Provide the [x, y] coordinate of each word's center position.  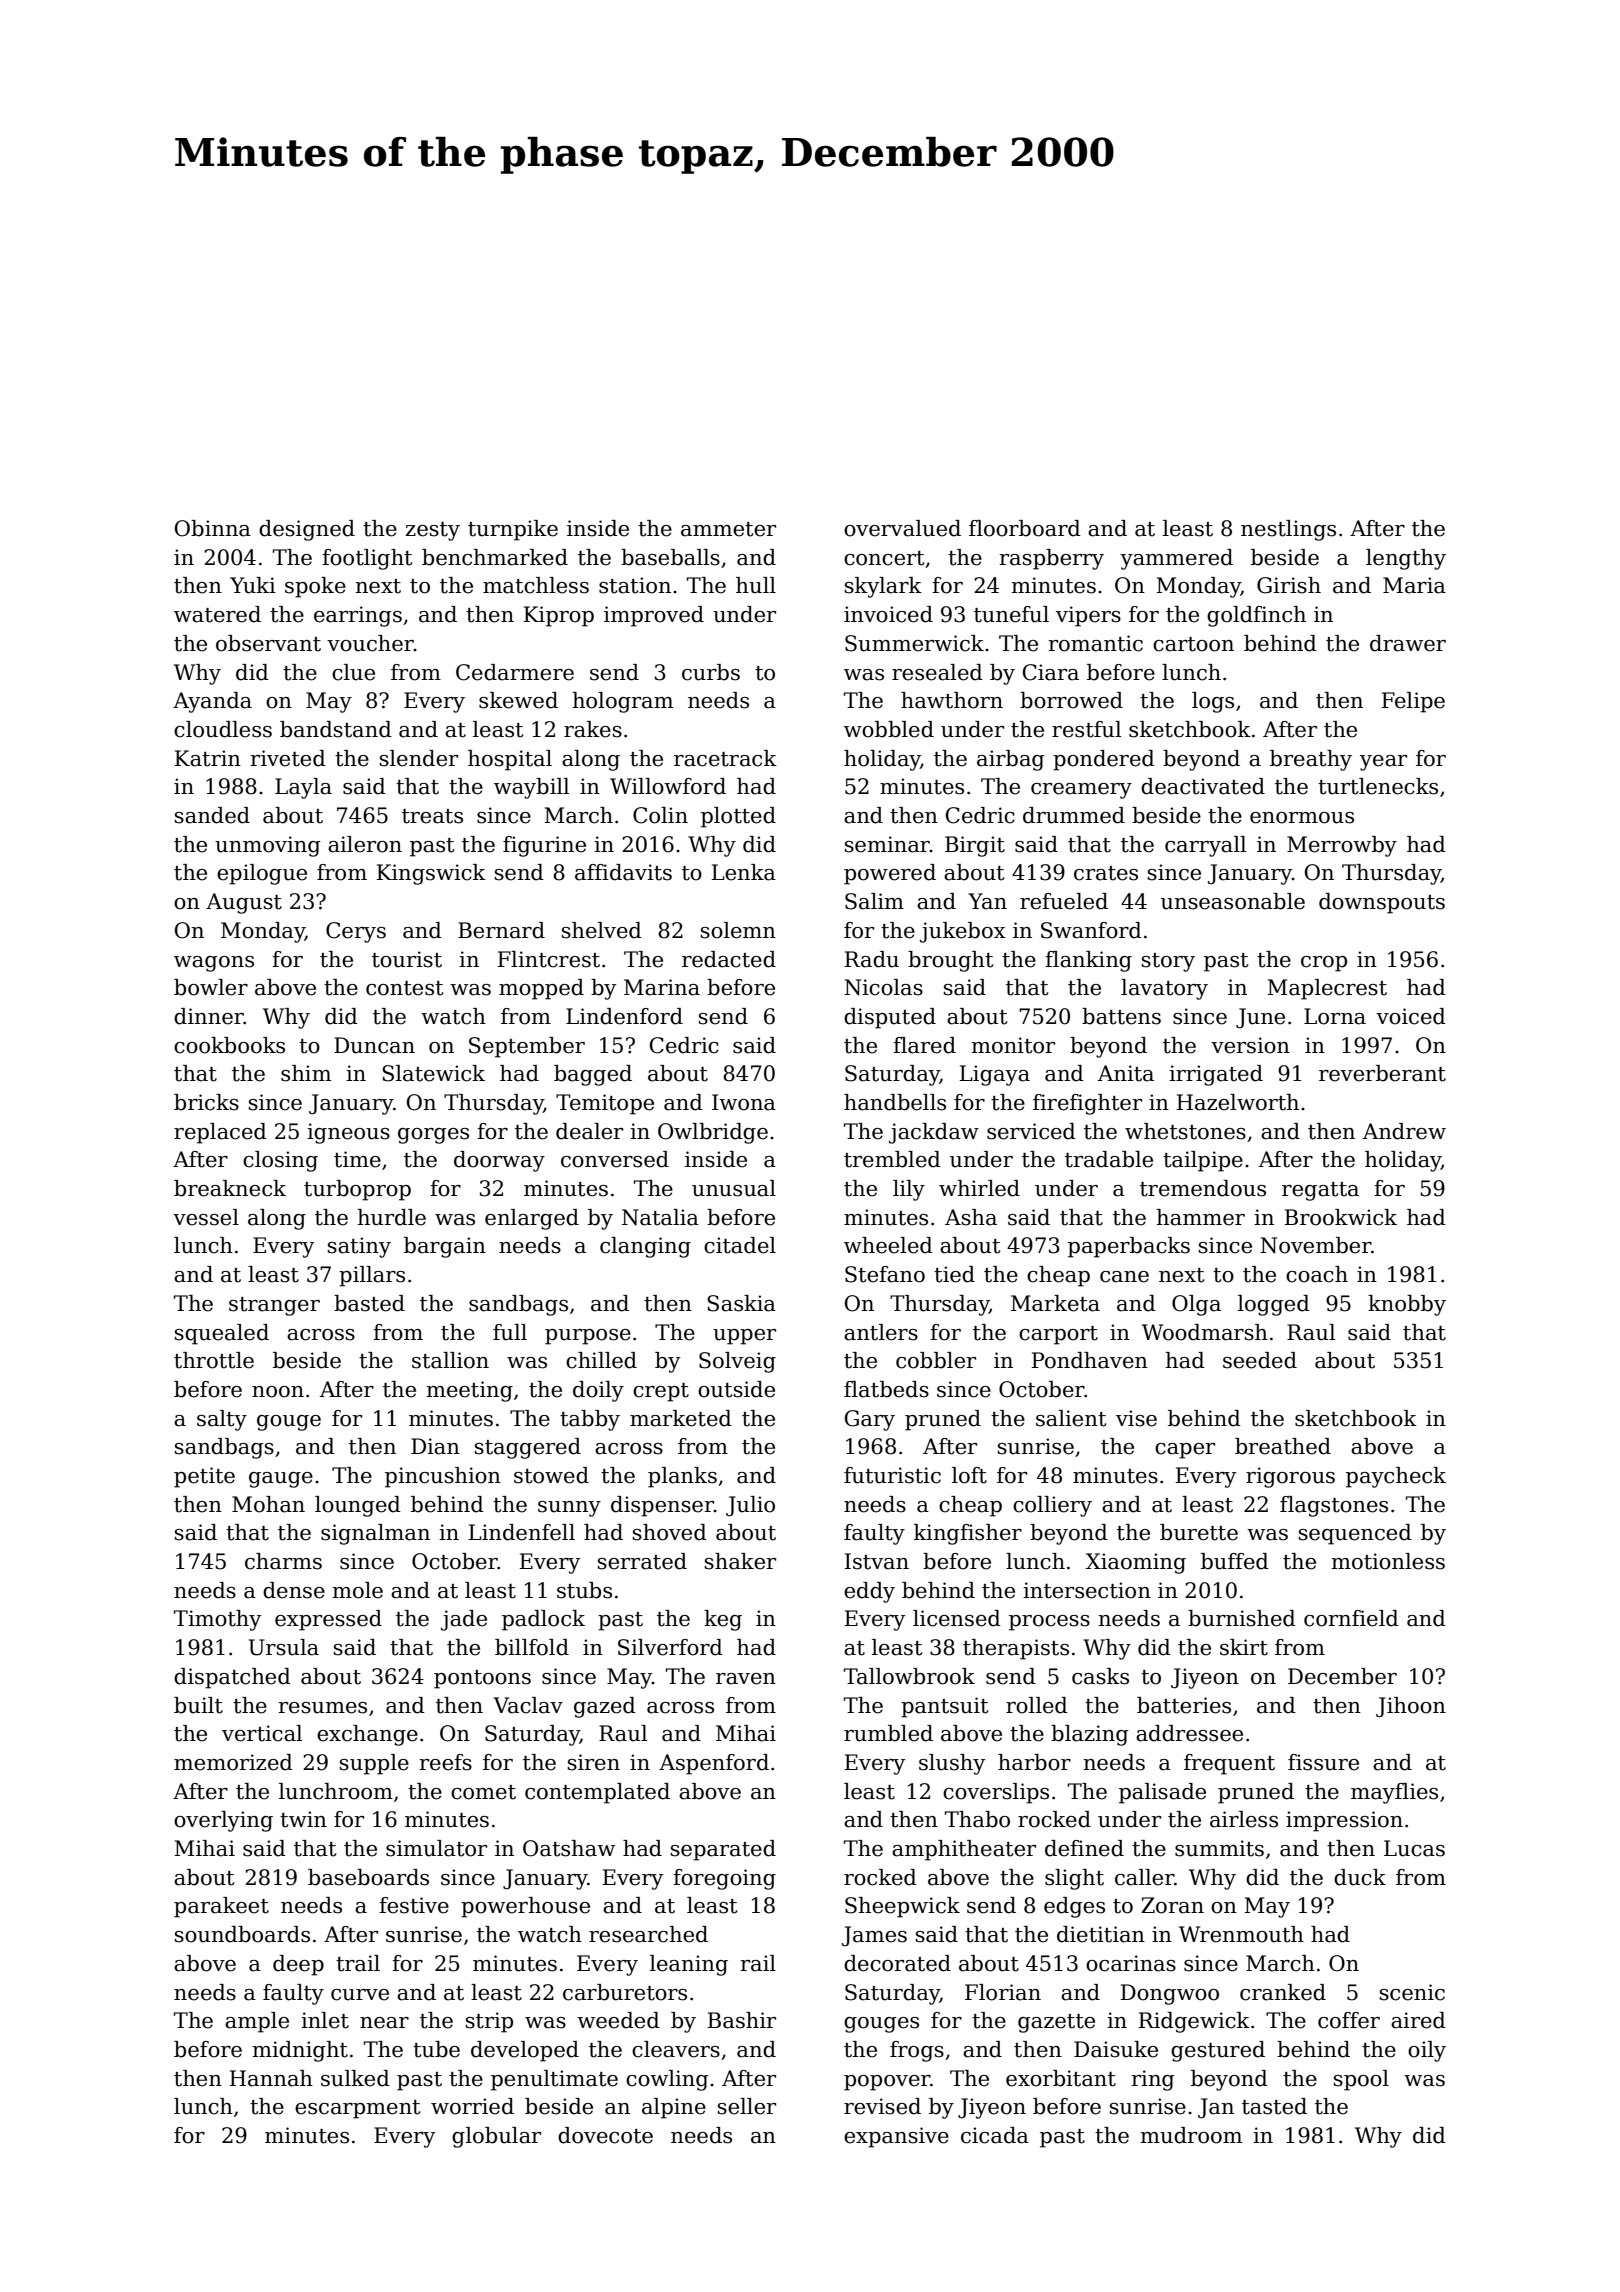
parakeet [221, 1907]
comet [483, 1792]
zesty [432, 531]
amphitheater [964, 1850]
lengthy [1406, 559]
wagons [214, 964]
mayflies [1394, 1793]
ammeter [728, 529]
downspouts [1382, 903]
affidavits [623, 872]
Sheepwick [902, 1907]
